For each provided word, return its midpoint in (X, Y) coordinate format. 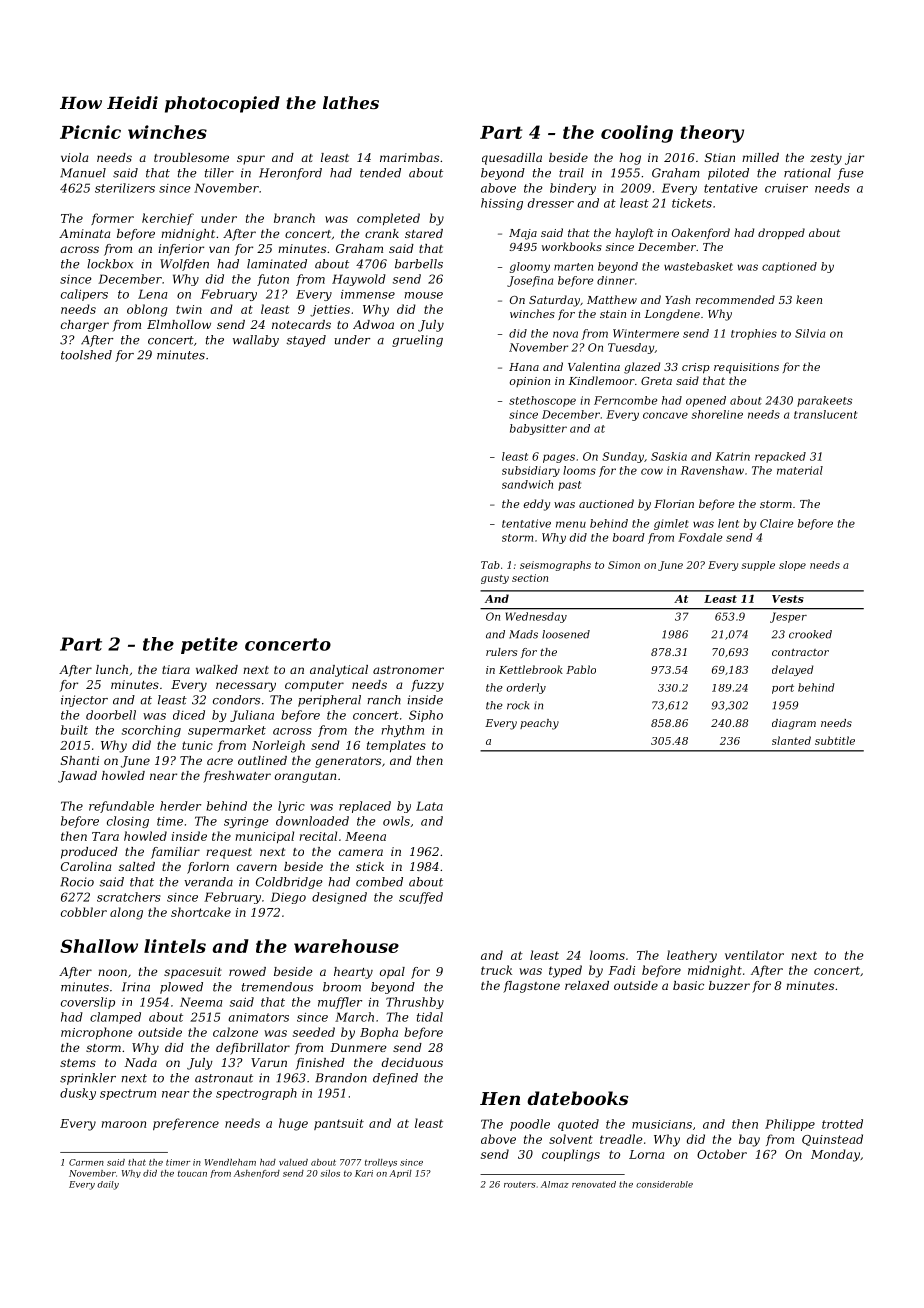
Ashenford (257, 1174)
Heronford (290, 174)
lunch (112, 669)
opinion (530, 382)
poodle (530, 1125)
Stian (720, 157)
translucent (825, 414)
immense (368, 294)
